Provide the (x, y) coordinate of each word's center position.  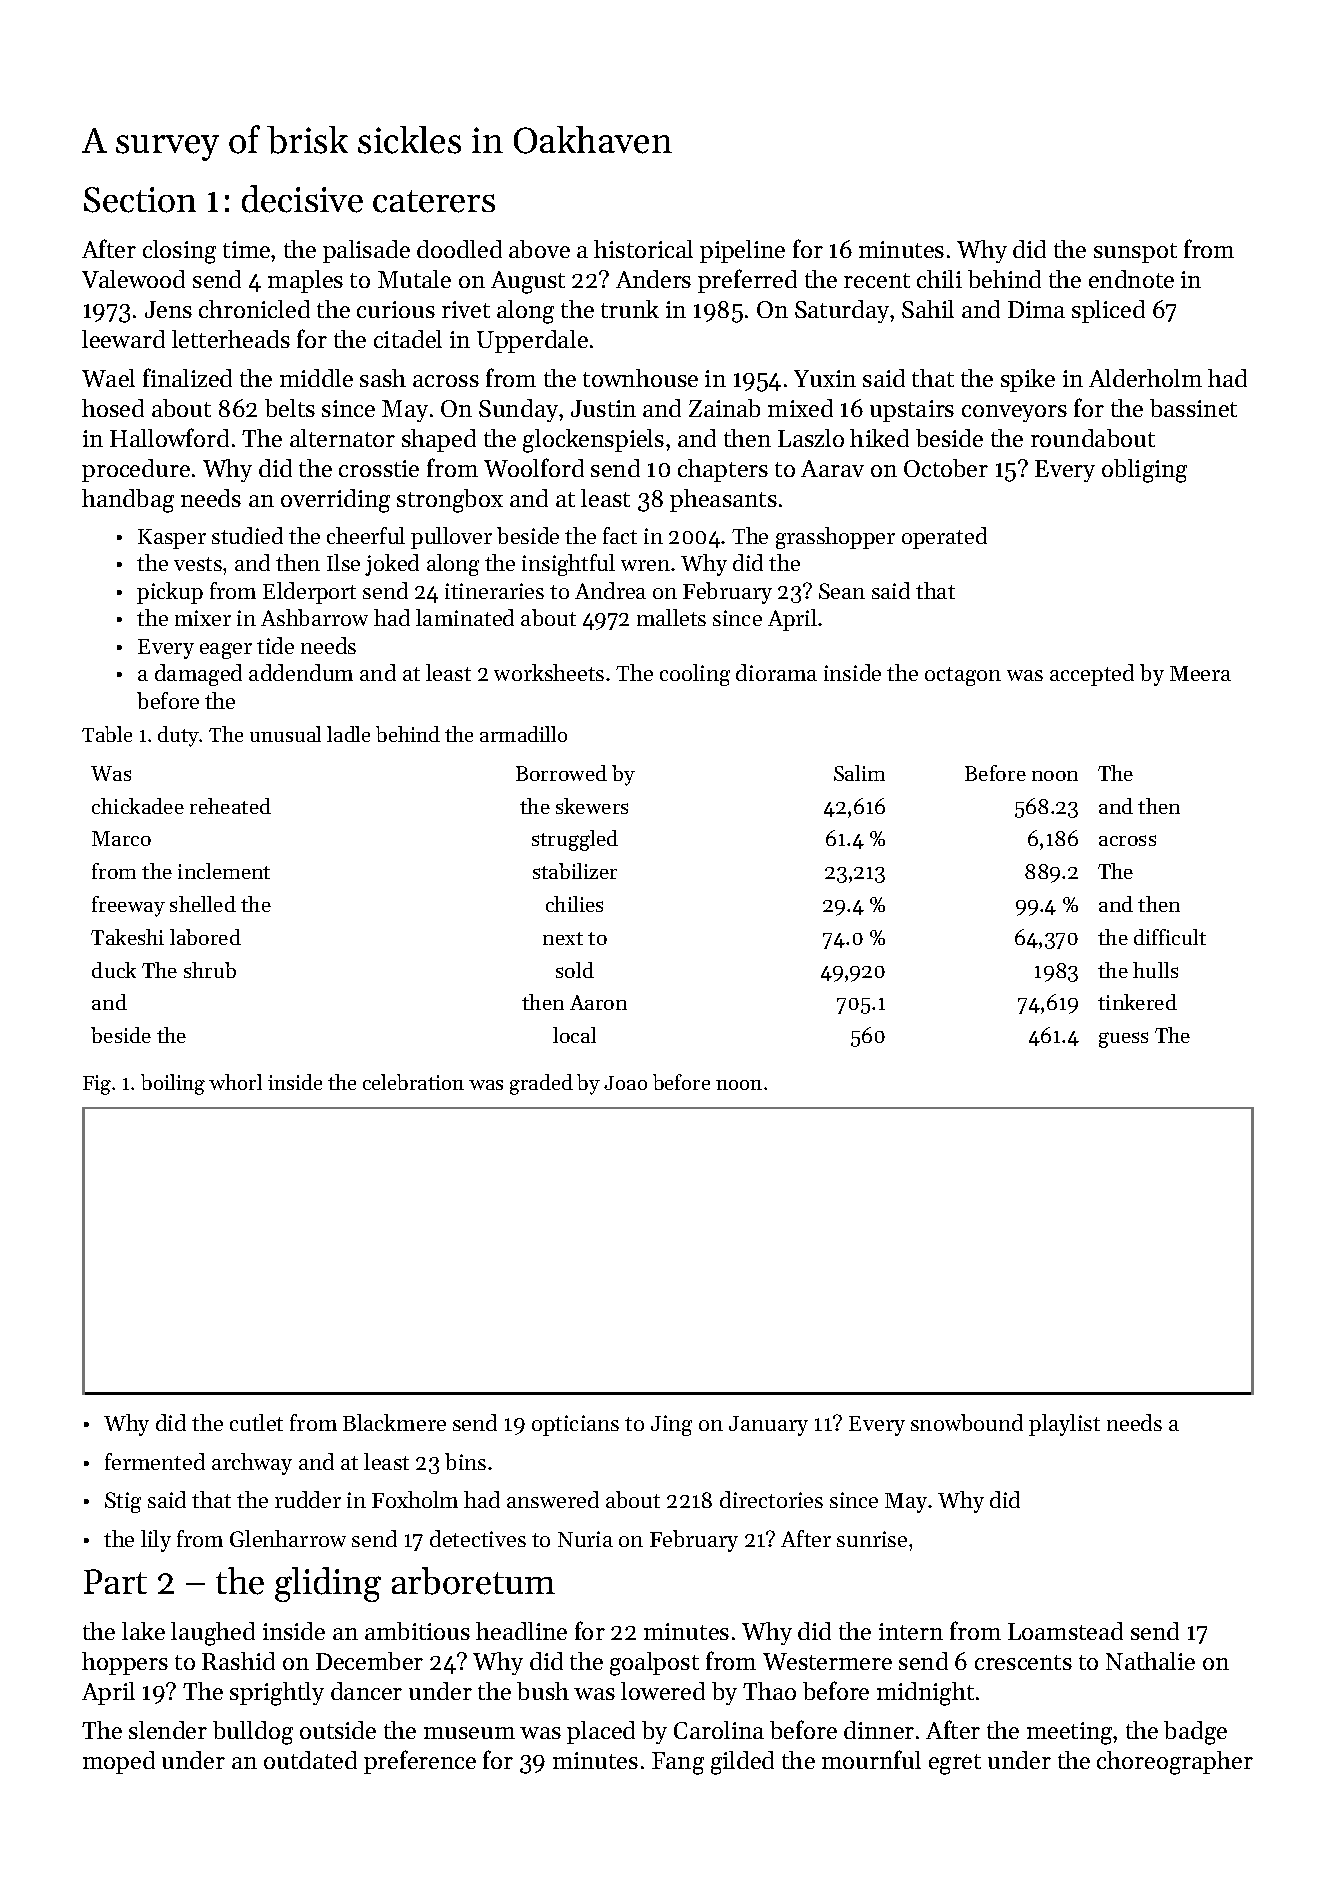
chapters (723, 470)
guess (1123, 1040)
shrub (210, 970)
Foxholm (415, 1499)
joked (392, 565)
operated (944, 538)
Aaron (598, 1002)
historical (643, 249)
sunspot (1135, 253)
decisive (302, 199)
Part (115, 1581)
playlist (1064, 1425)
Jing (671, 1425)
